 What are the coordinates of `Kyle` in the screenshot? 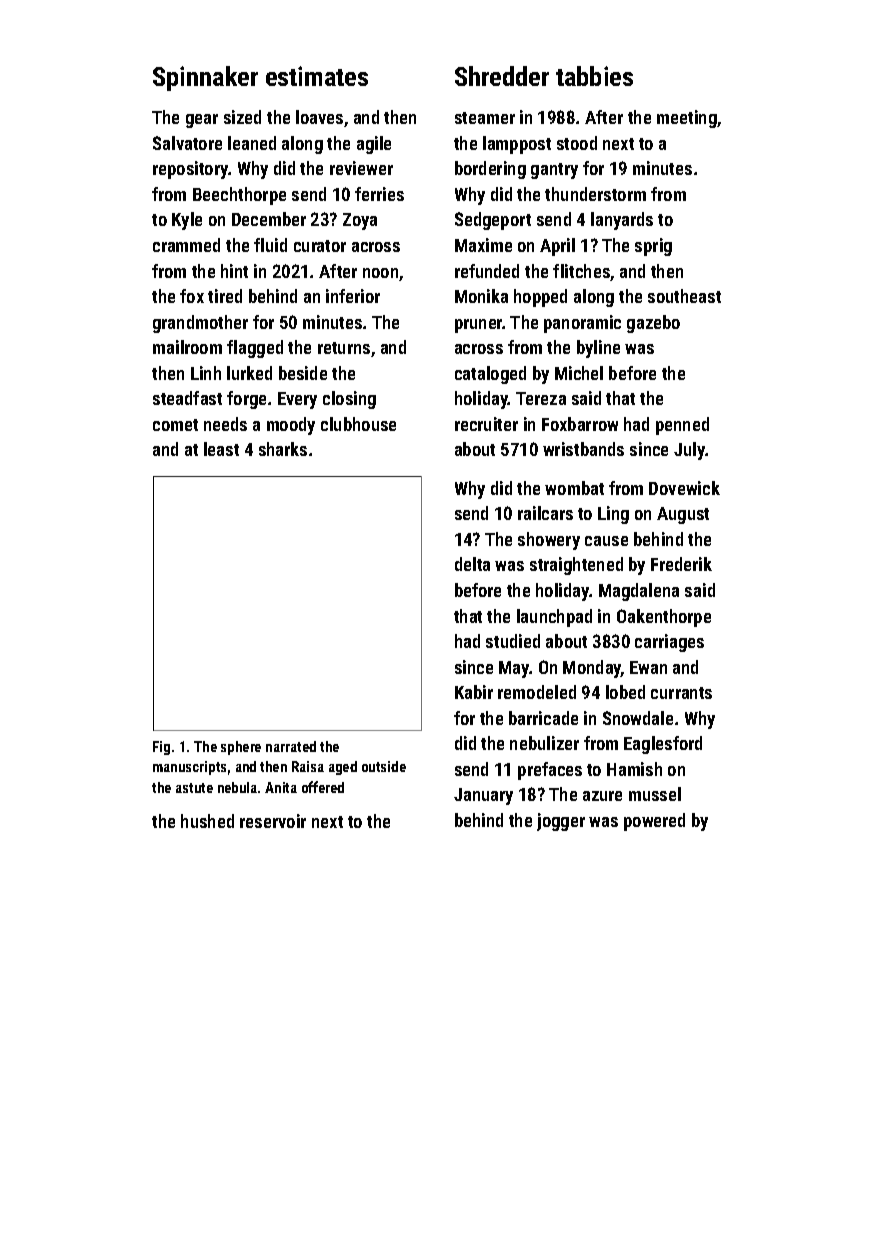 It's located at (187, 221).
